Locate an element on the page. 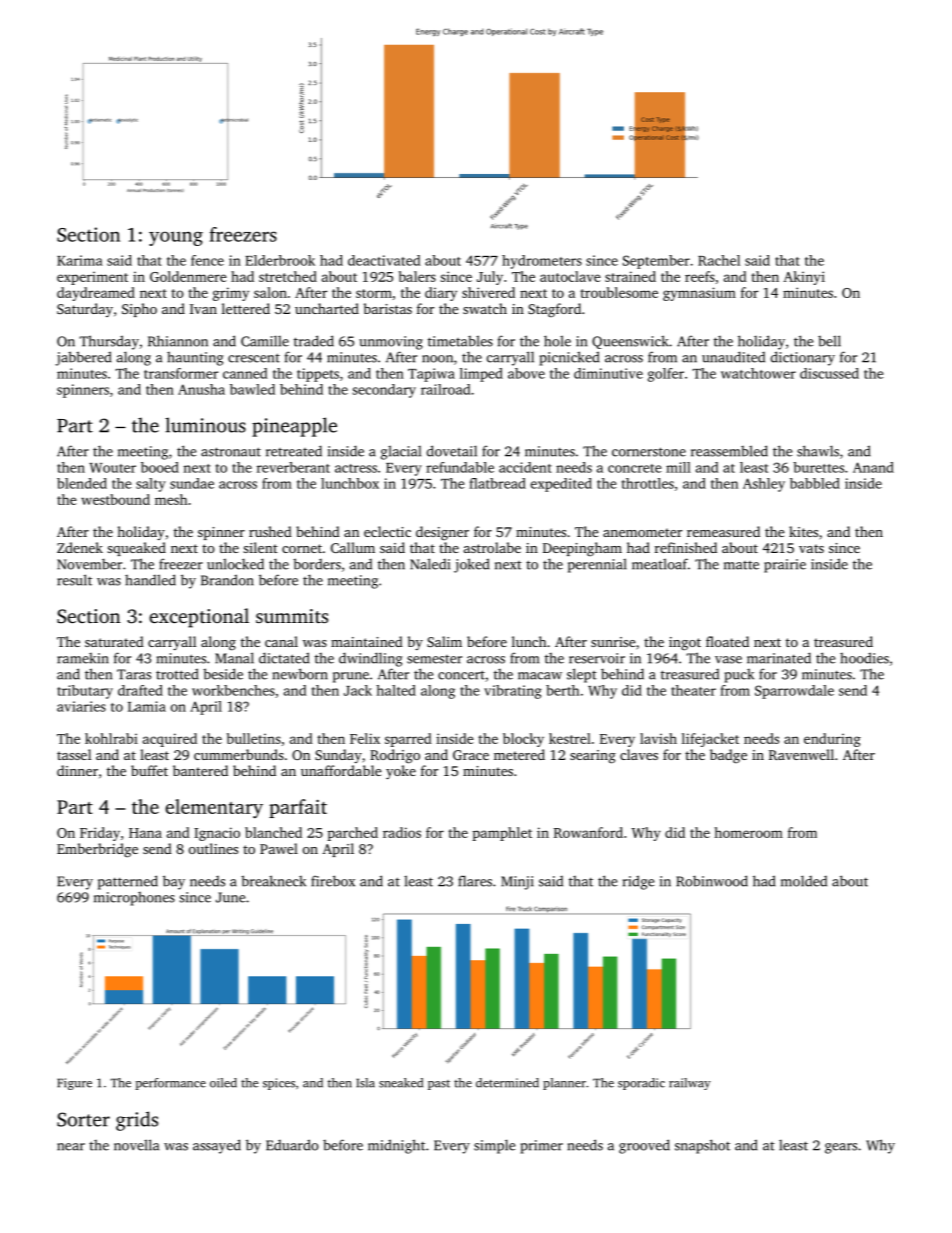  refinished is located at coordinates (686, 547).
